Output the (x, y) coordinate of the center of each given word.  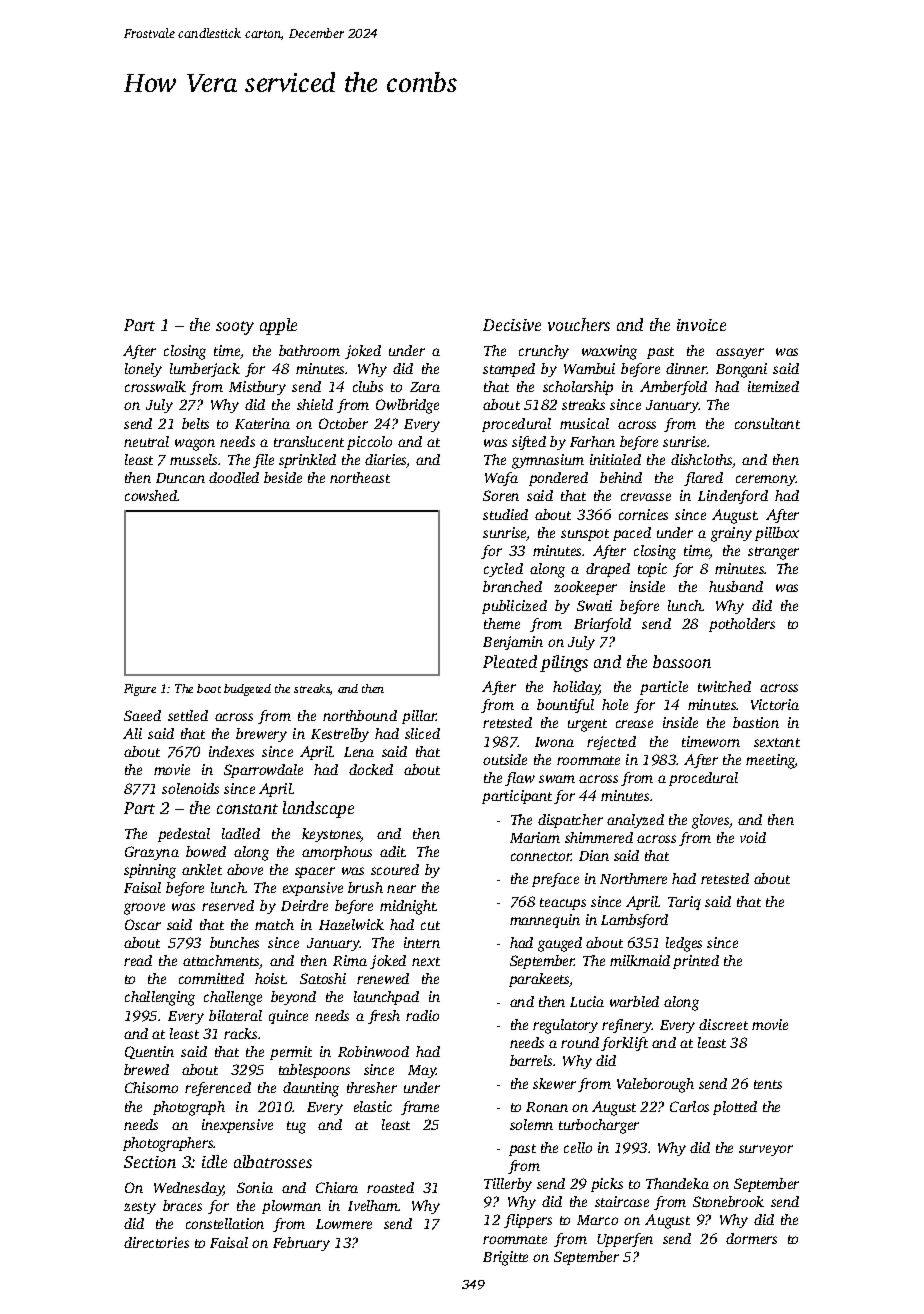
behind (621, 477)
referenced (218, 1089)
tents (768, 1084)
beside (283, 477)
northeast (360, 477)
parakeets (539, 980)
